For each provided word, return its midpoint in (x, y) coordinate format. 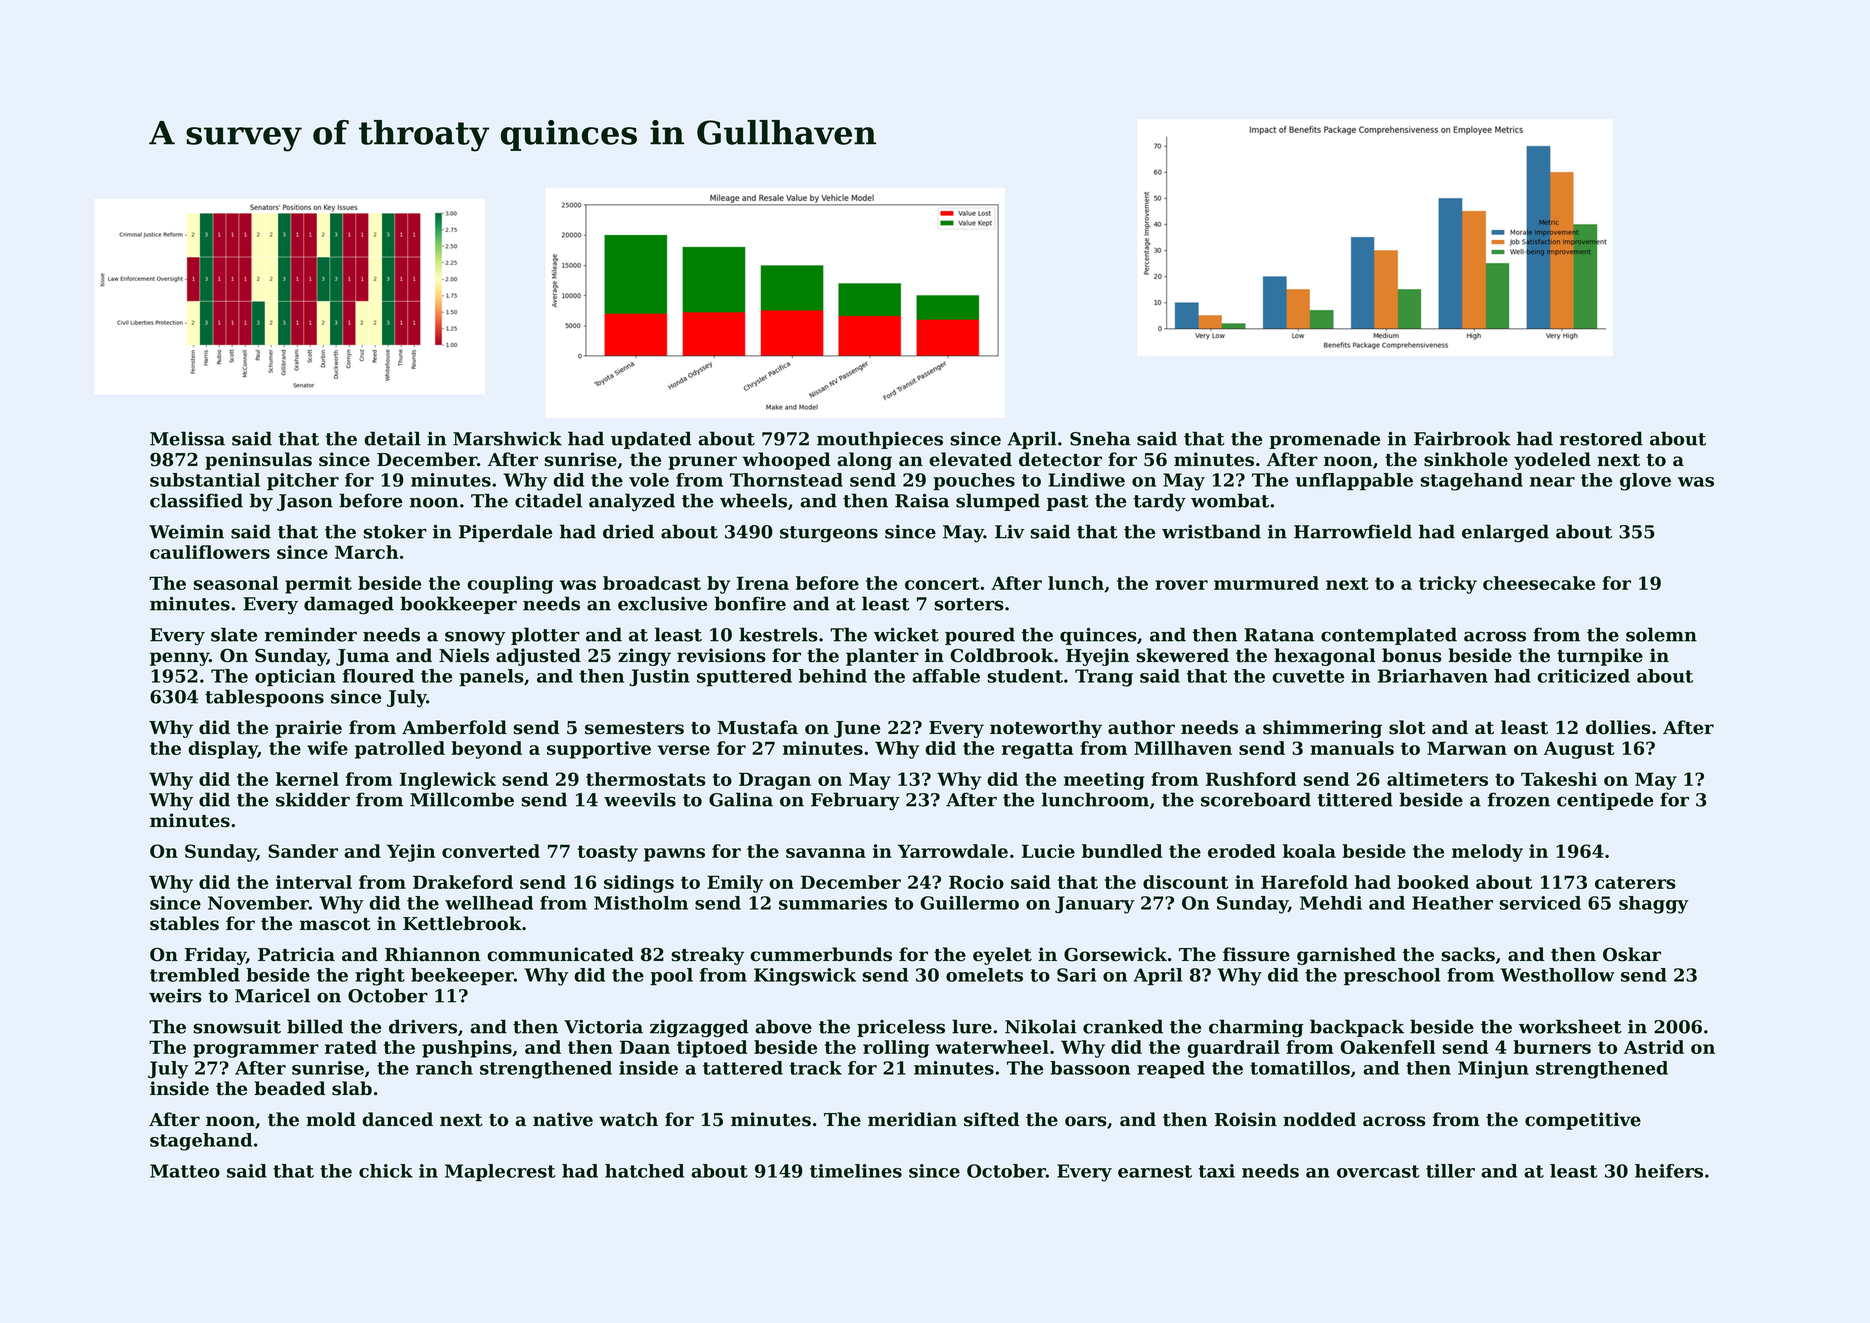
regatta (1038, 750)
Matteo (185, 1171)
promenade (1324, 440)
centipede (1605, 801)
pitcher (303, 481)
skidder (313, 799)
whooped (786, 461)
